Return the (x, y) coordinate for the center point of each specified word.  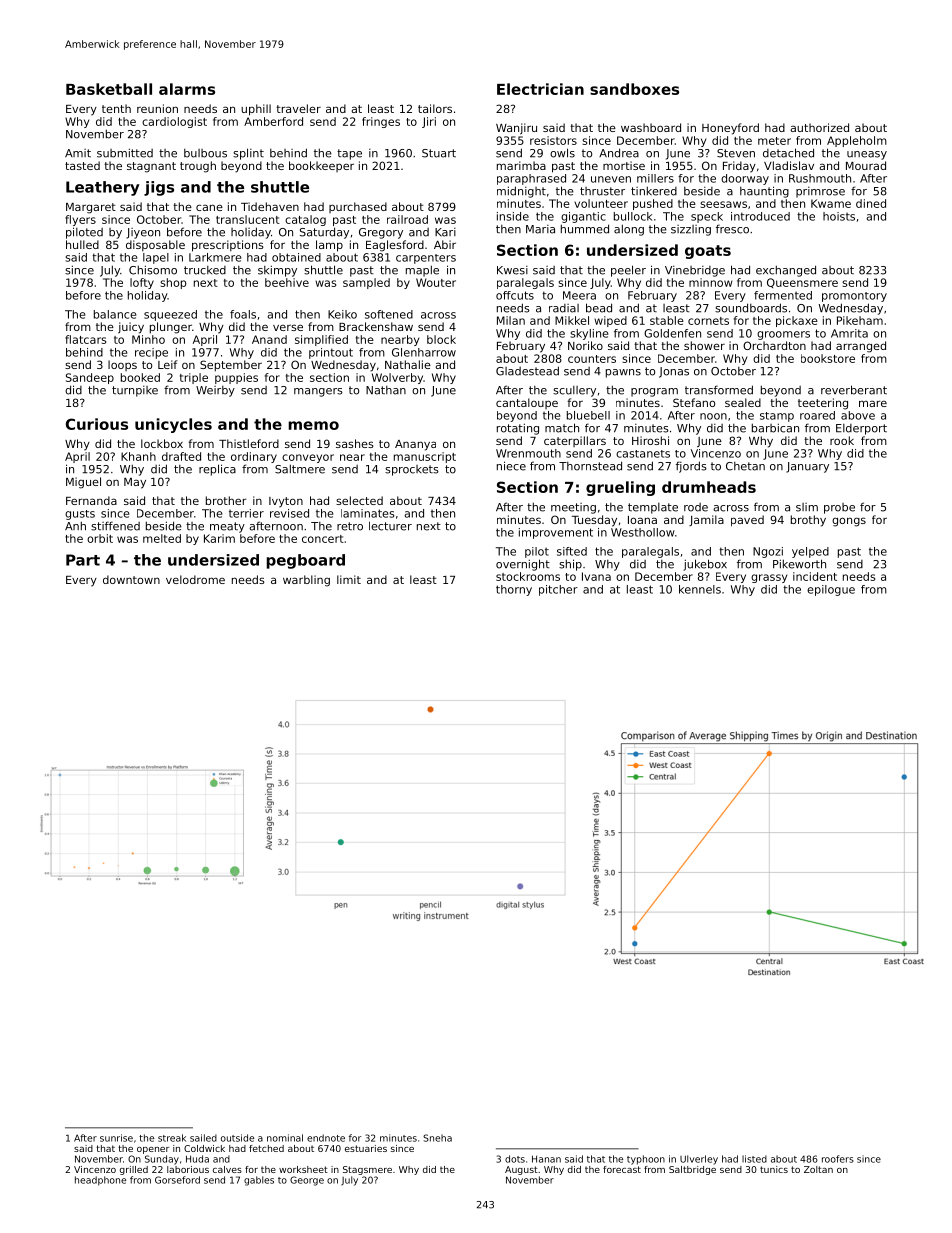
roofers (838, 1159)
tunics (774, 1169)
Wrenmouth (528, 453)
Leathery (103, 188)
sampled (366, 283)
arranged (861, 347)
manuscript (425, 457)
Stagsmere (367, 1170)
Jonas (674, 372)
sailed (203, 1138)
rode (696, 507)
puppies (236, 378)
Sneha (437, 1138)
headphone (100, 1181)
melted (162, 538)
